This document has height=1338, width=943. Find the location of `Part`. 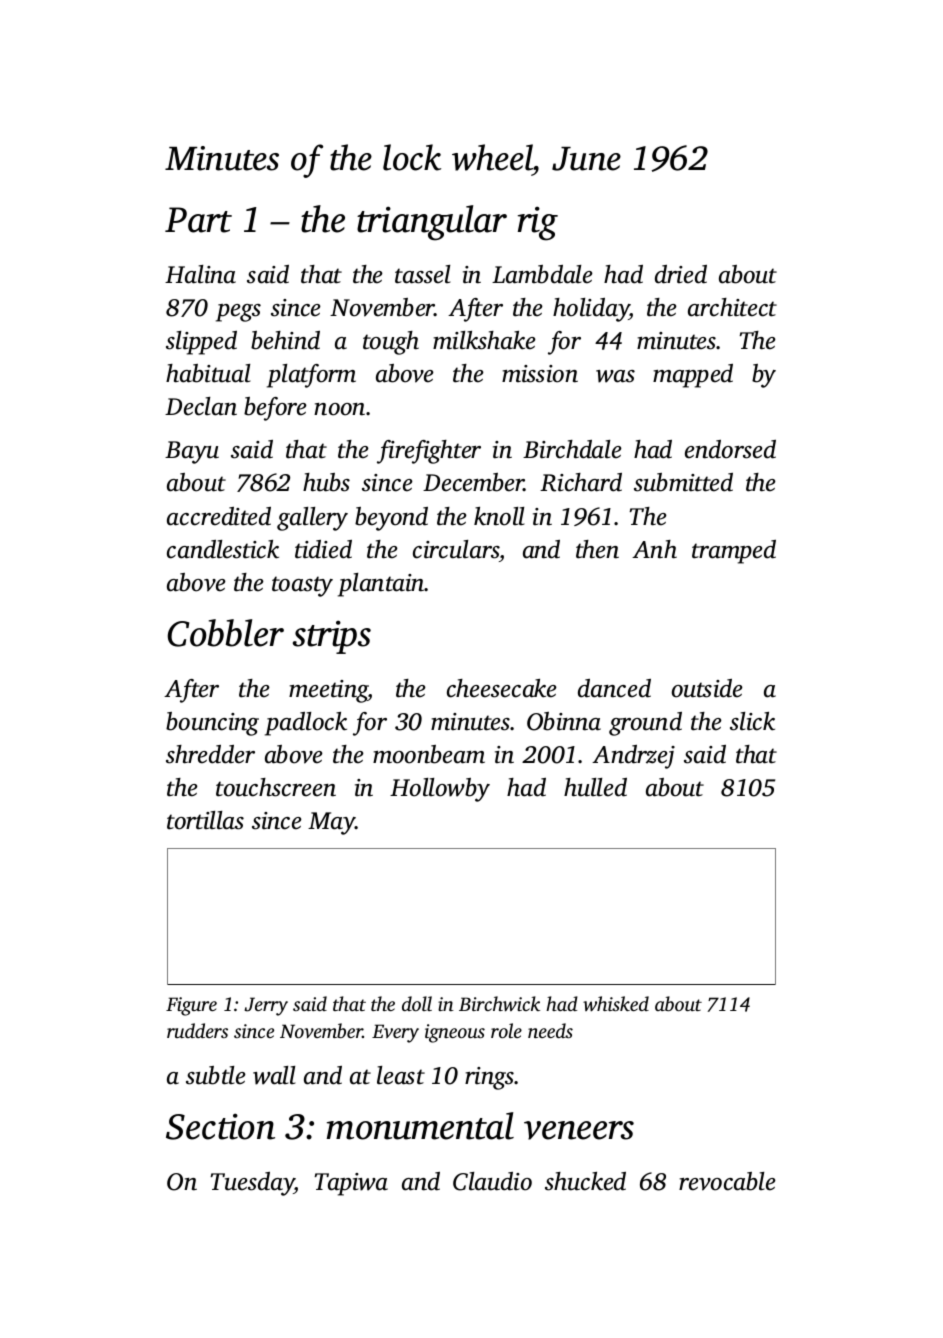

Part is located at coordinates (198, 220).
